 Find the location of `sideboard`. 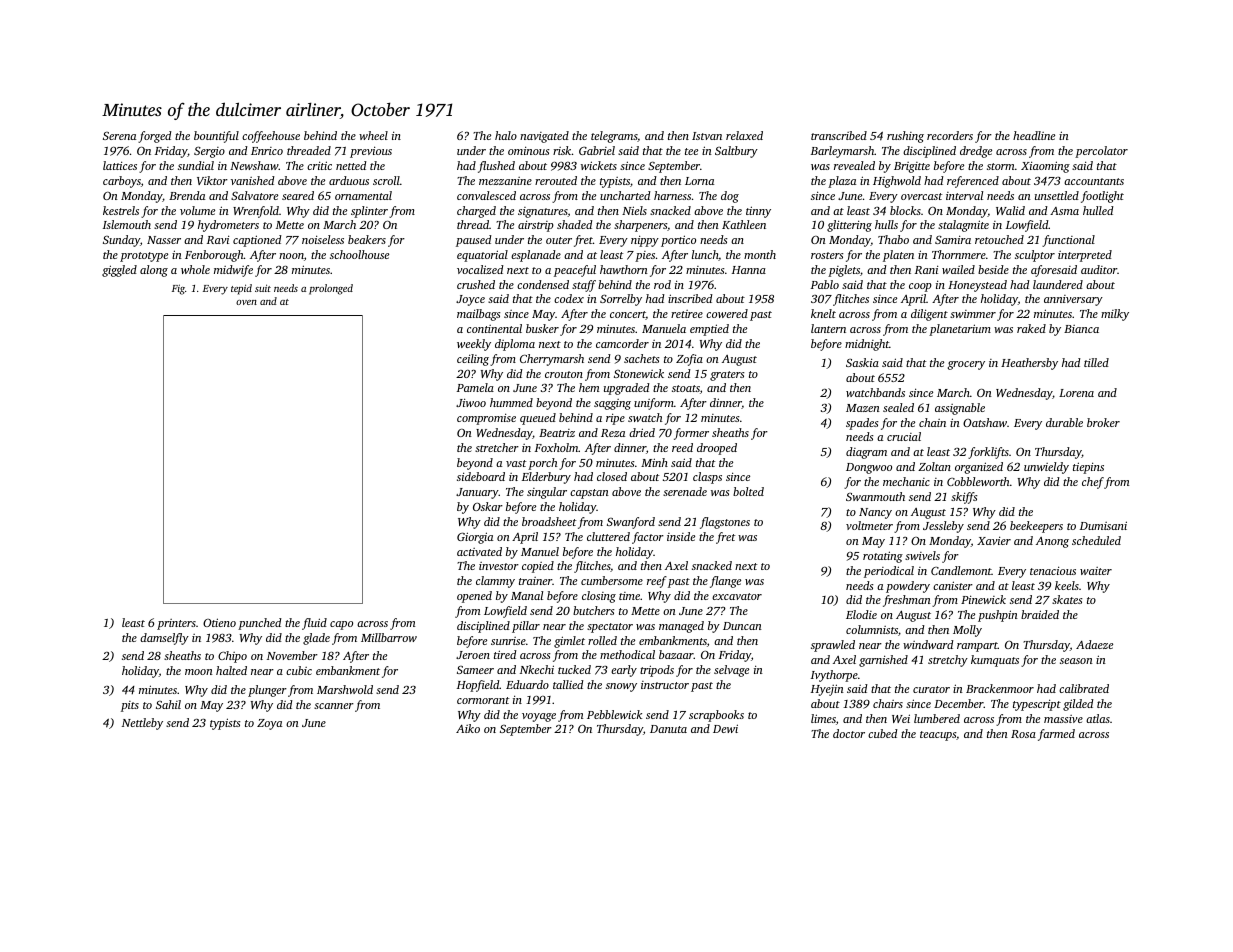

sideboard is located at coordinates (481, 476).
